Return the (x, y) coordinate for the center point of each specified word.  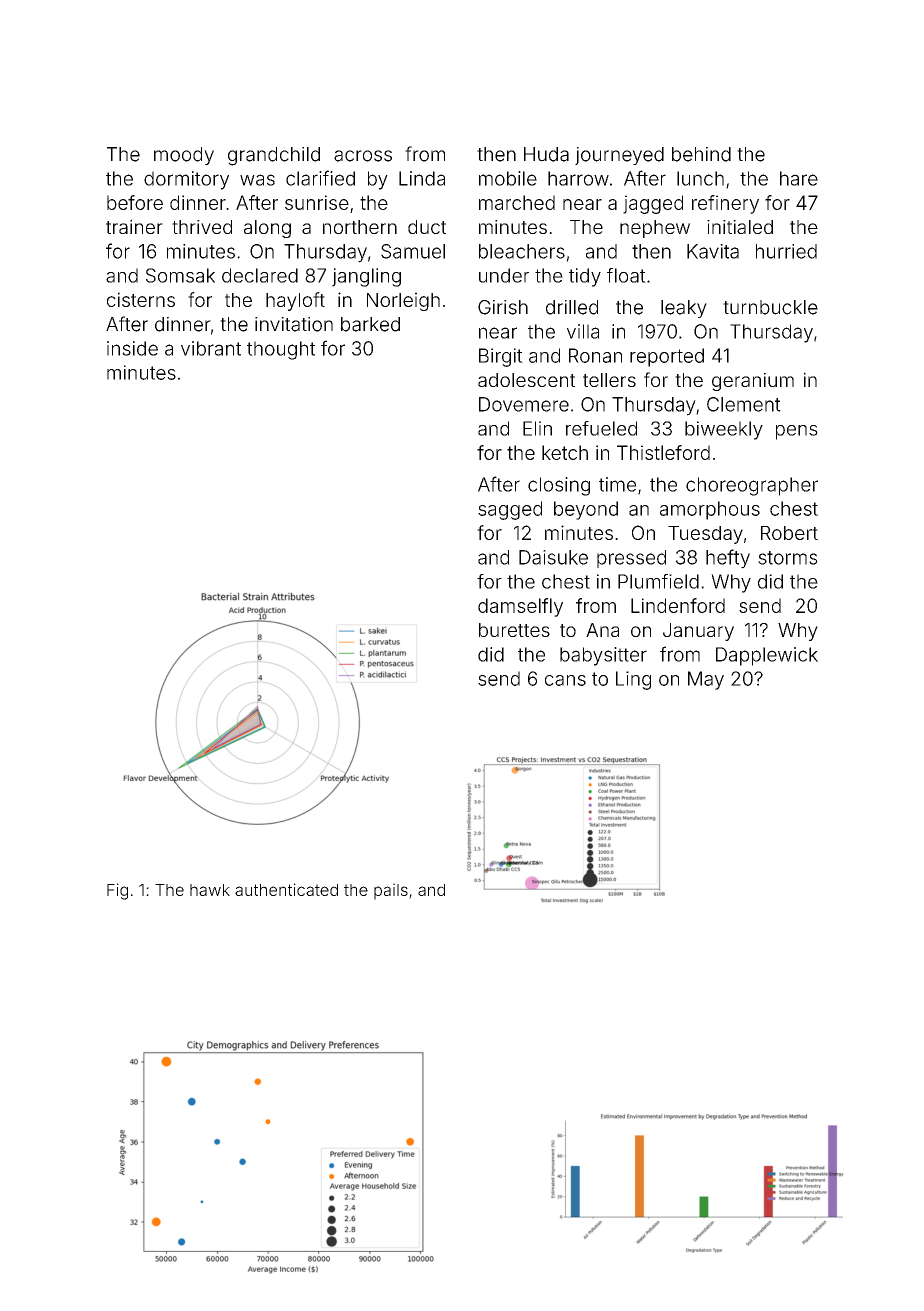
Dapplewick (767, 656)
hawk (210, 890)
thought (281, 350)
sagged (510, 510)
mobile (508, 178)
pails (391, 891)
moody (184, 156)
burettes (514, 630)
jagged (653, 204)
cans (565, 680)
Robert (789, 533)
